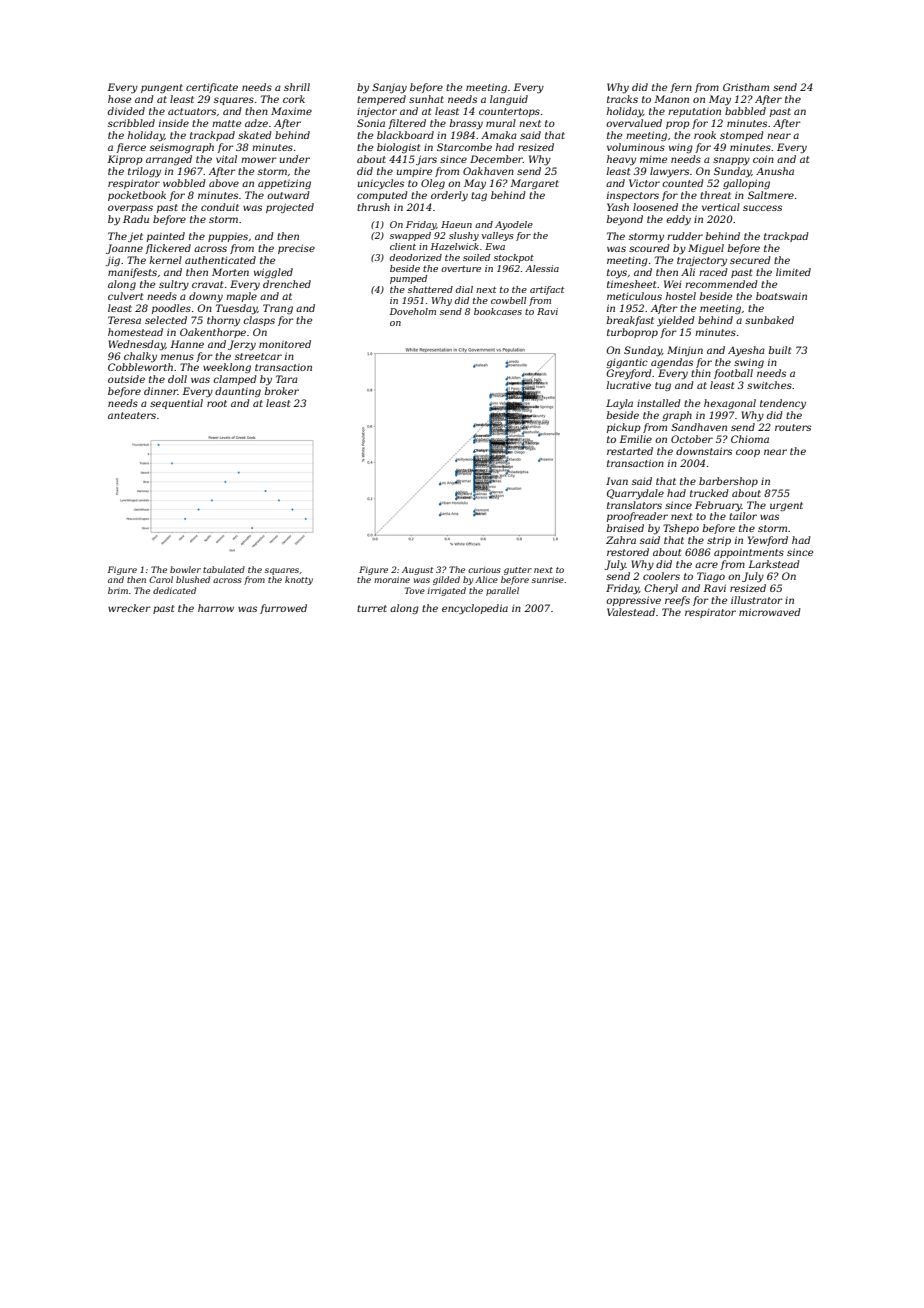 The height and width of the screenshot is (1308, 924). What do you see at coordinates (230, 272) in the screenshot?
I see `Morten` at bounding box center [230, 272].
